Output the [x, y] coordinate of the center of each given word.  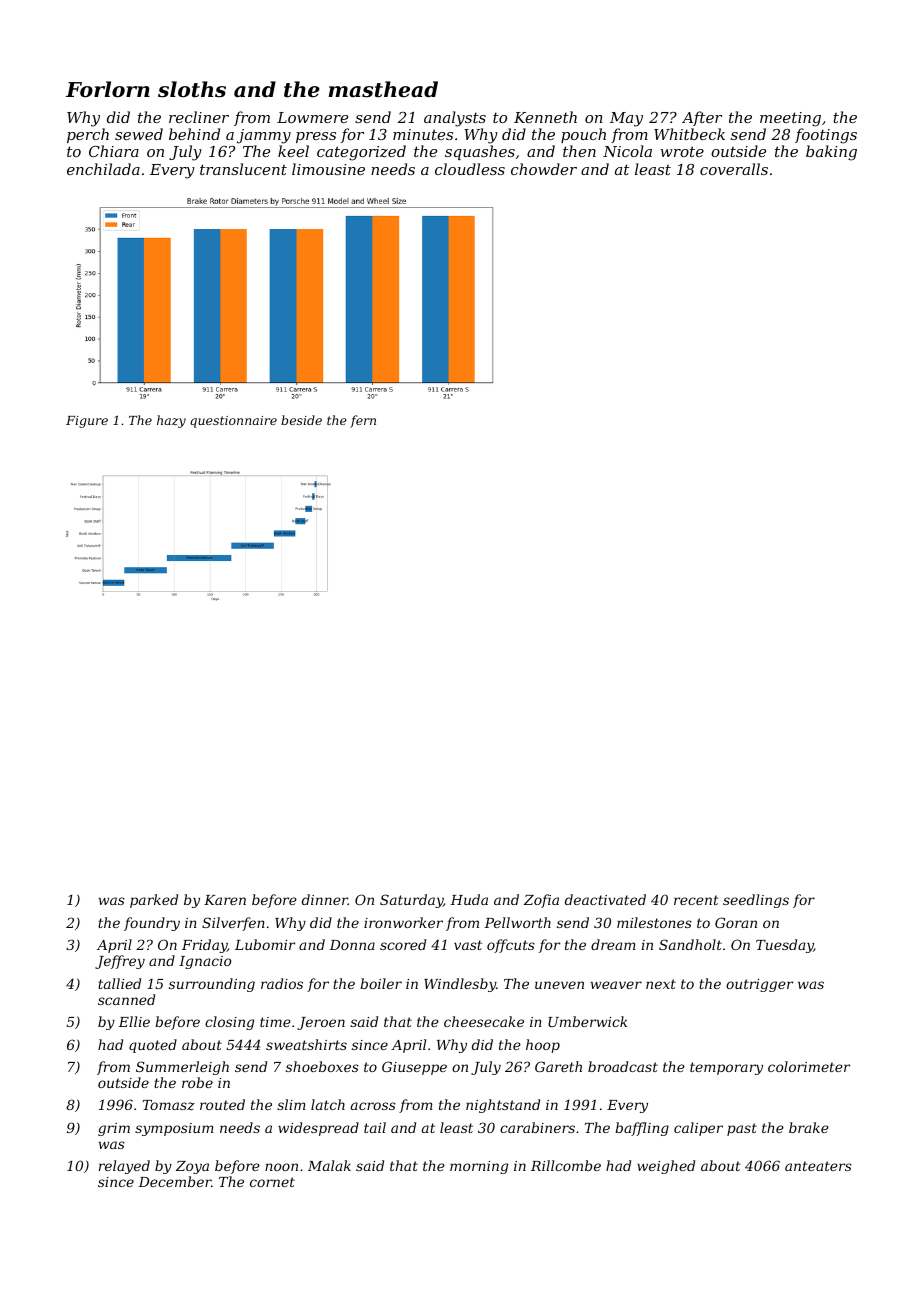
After [702, 118]
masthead [383, 89]
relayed [124, 1167]
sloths [192, 89]
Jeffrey [120, 962]
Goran [736, 922]
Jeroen [321, 1023]
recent [696, 900]
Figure [87, 422]
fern [363, 421]
